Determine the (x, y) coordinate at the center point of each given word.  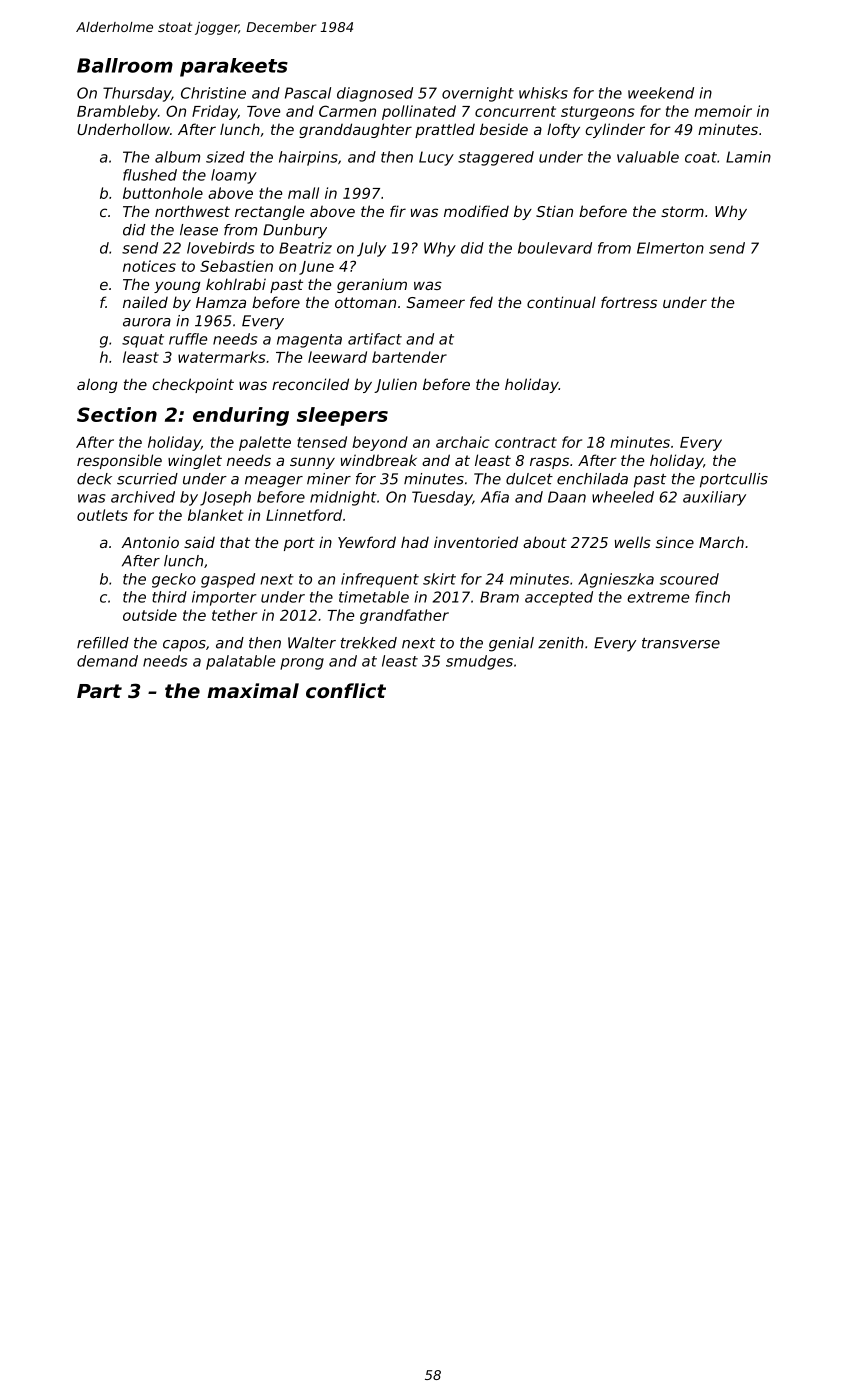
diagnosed (375, 94)
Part (99, 691)
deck (94, 479)
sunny (312, 463)
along (97, 385)
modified (476, 211)
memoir (723, 111)
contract (526, 442)
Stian (554, 211)
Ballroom (125, 65)
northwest (192, 211)
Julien (395, 385)
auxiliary (714, 498)
